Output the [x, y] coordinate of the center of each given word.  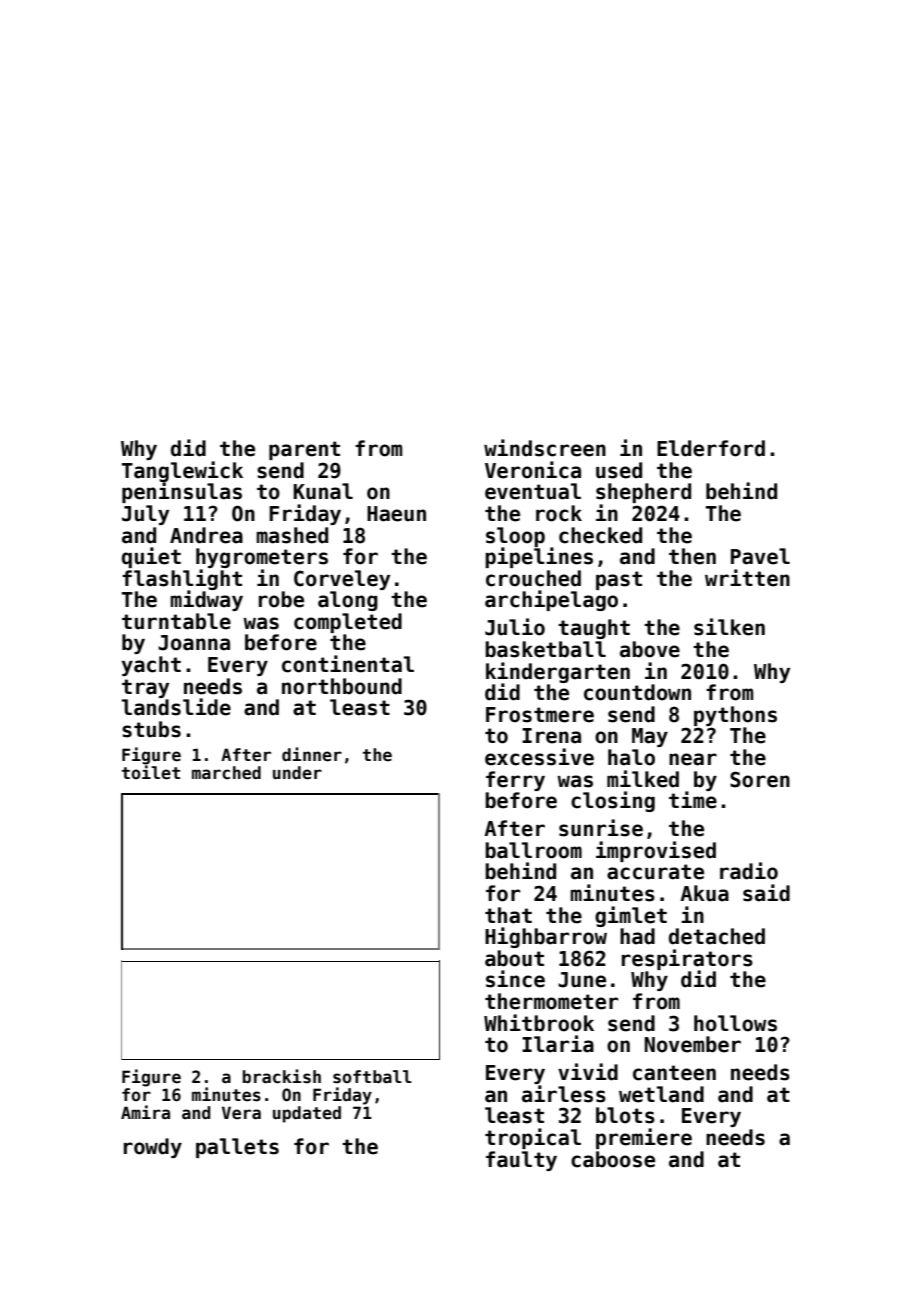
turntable [176, 621]
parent [304, 450]
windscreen [545, 448]
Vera [241, 1113]
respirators [687, 959]
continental [348, 664]
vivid [588, 1072]
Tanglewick [182, 471]
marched [226, 773]
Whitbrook [539, 1023]
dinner [312, 754]
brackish [282, 1076]
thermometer [551, 1001]
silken [729, 627]
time [693, 800]
